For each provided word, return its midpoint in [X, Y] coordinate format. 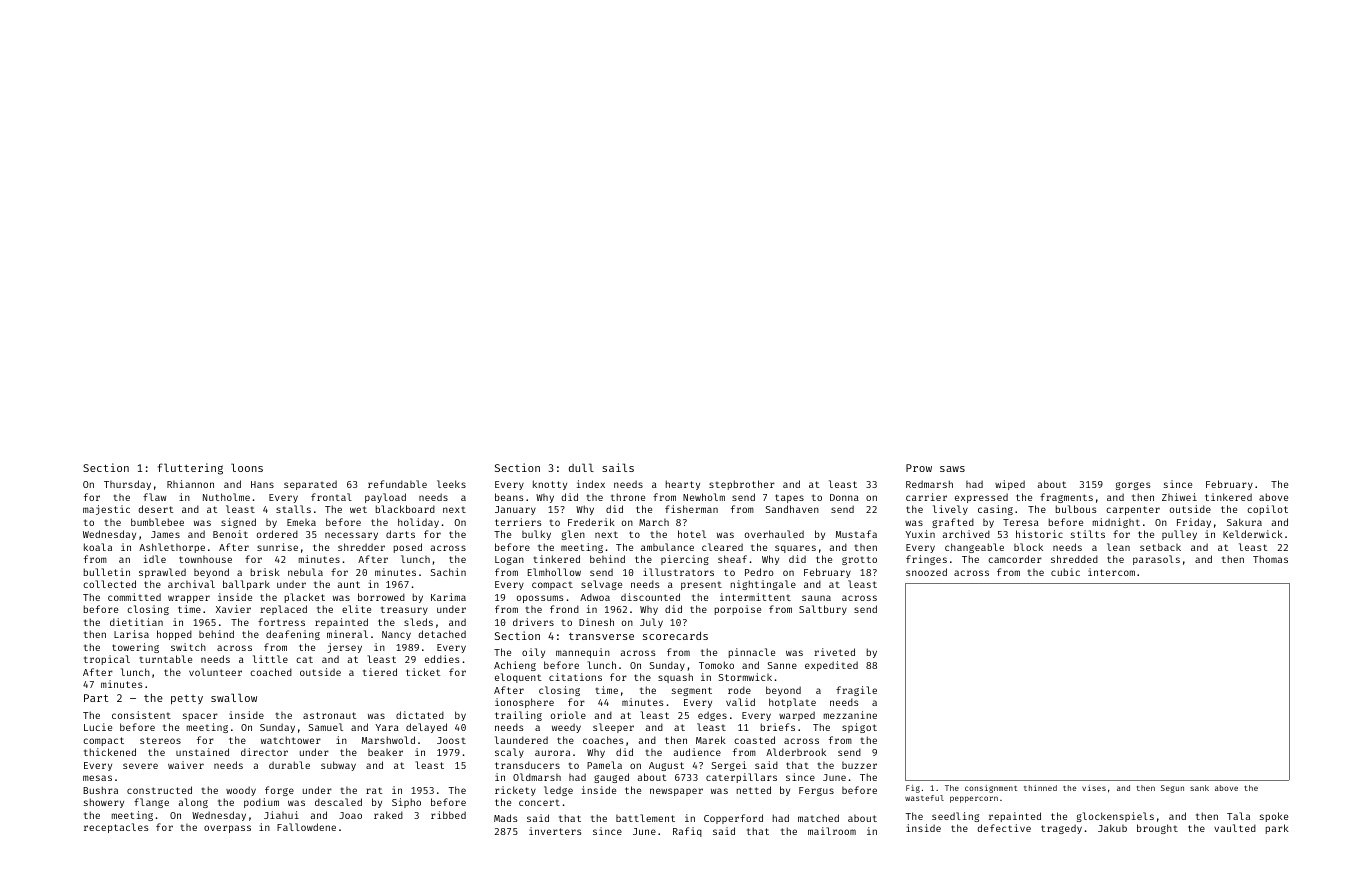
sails [618, 467]
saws [952, 469]
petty [187, 700]
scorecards [675, 635]
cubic [1065, 572]
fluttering [190, 469]
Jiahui [281, 815]
